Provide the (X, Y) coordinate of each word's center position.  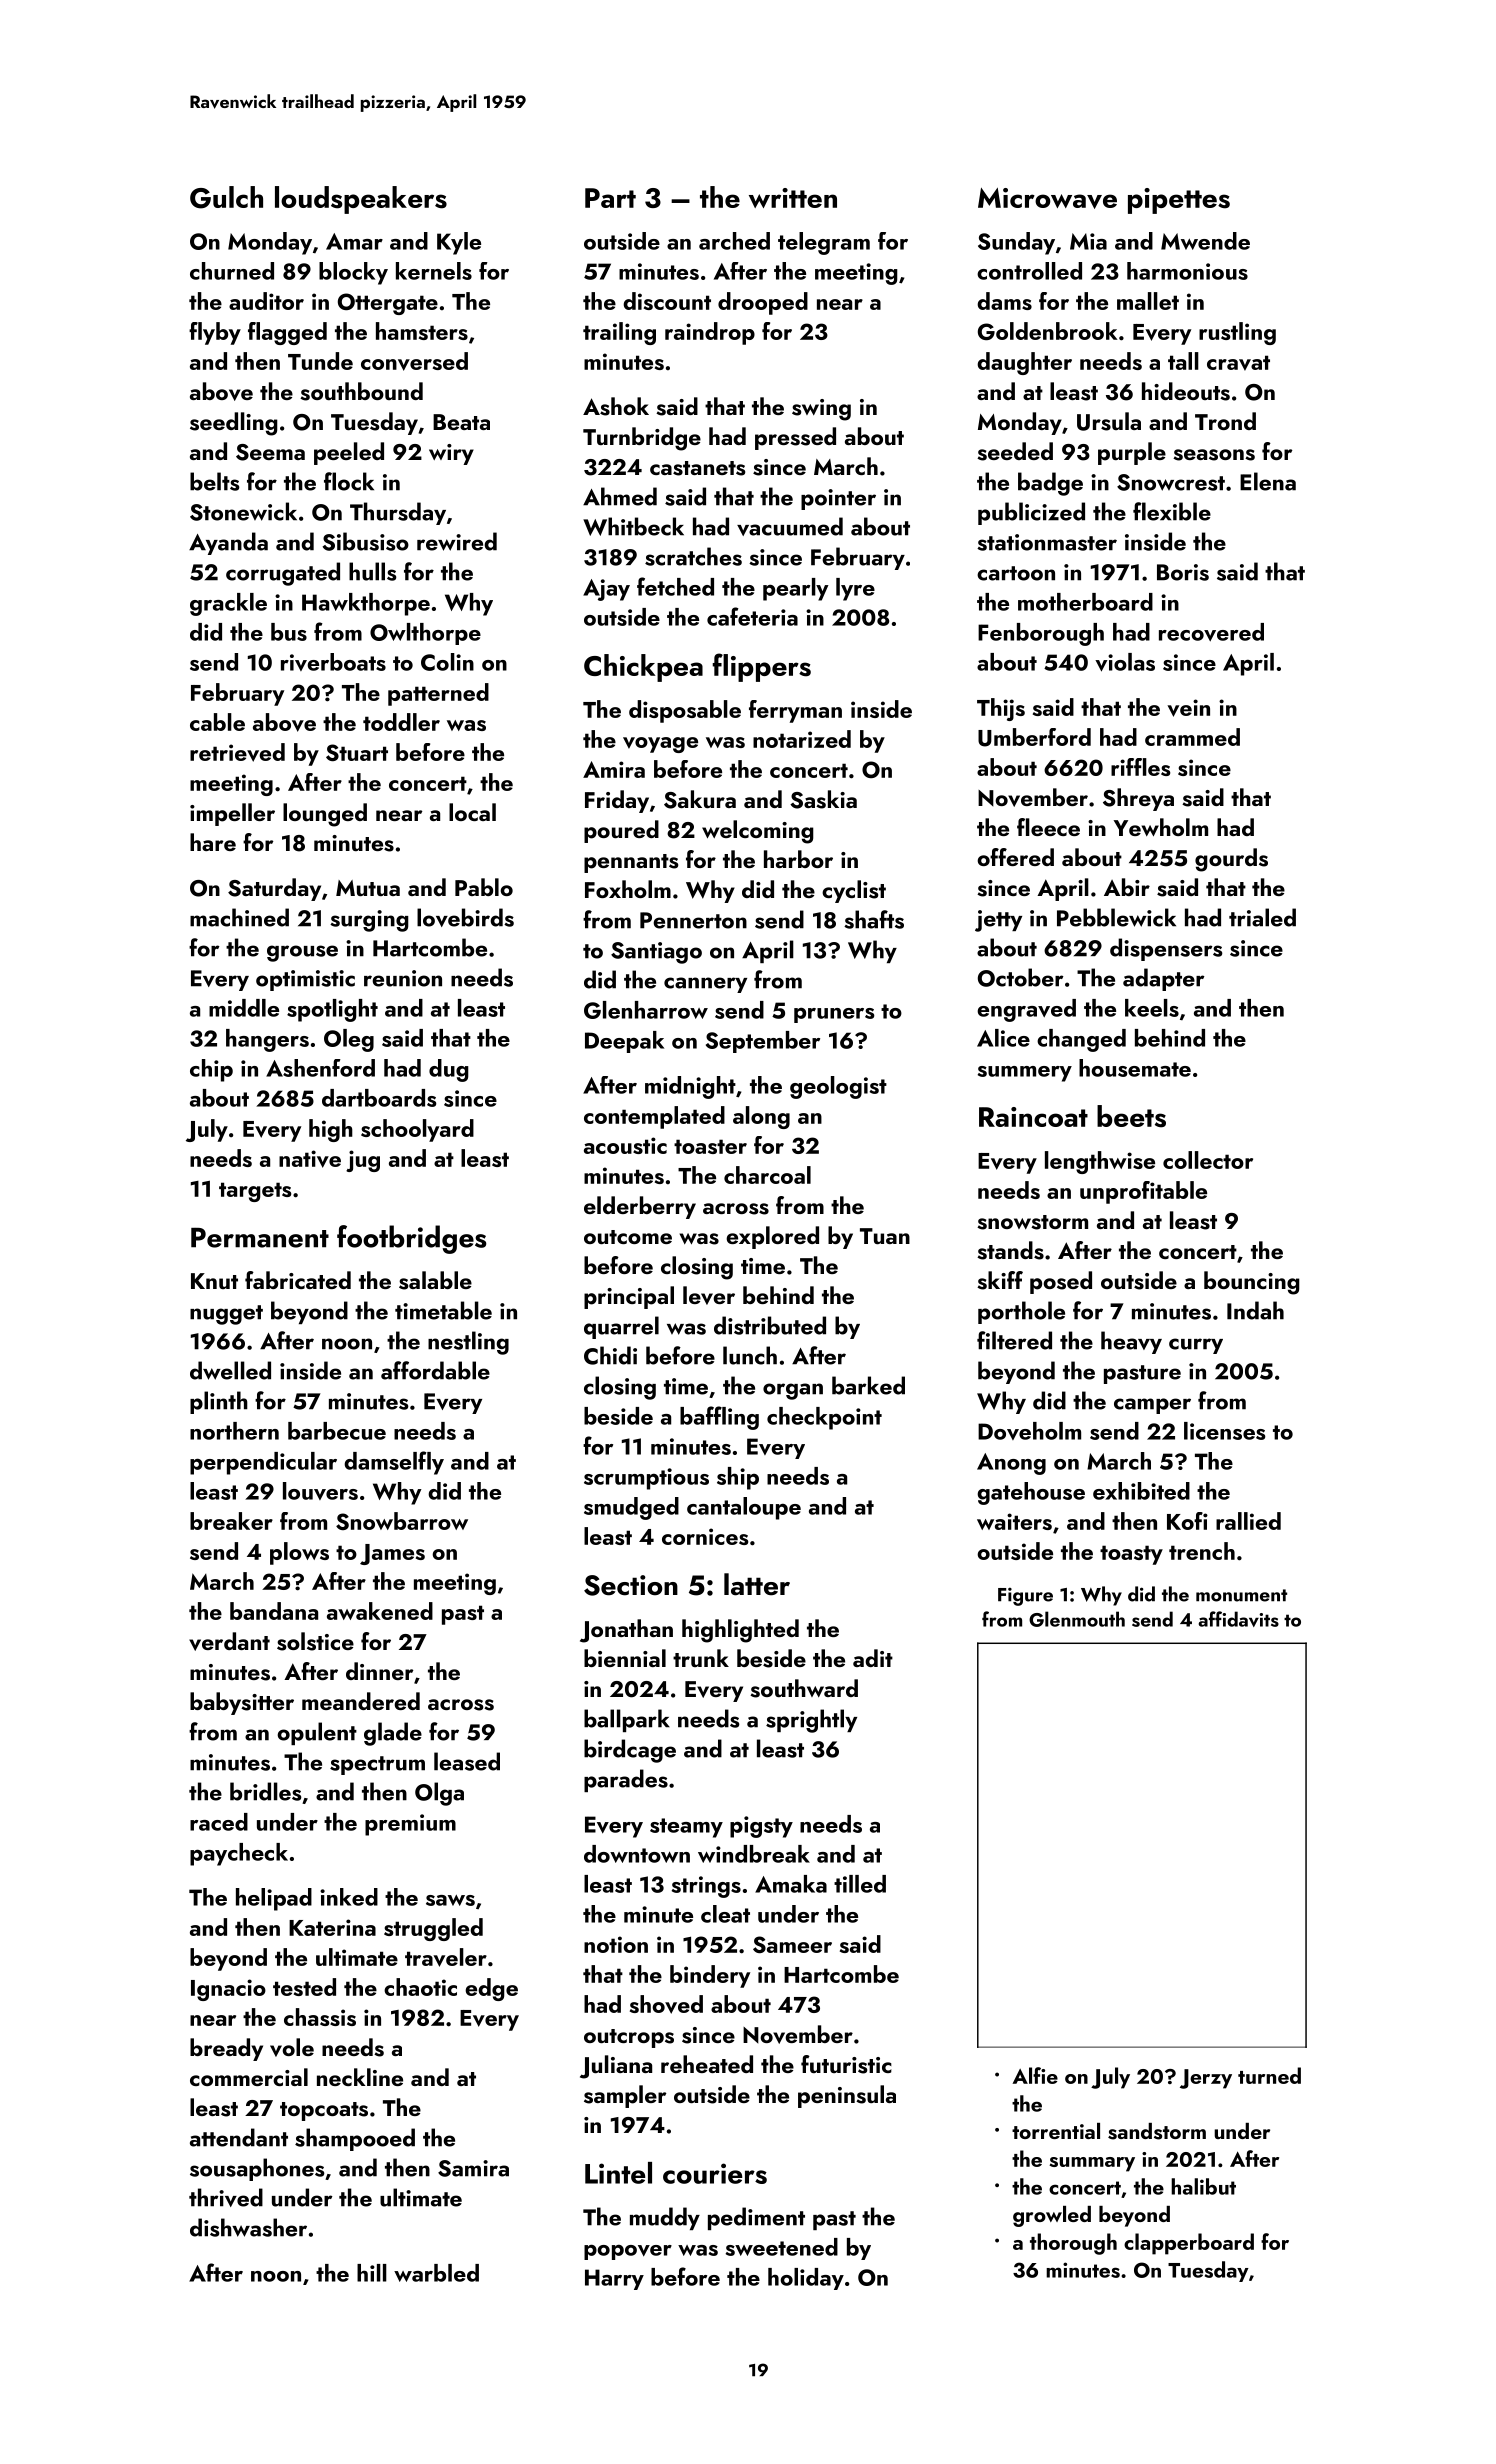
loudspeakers (361, 200)
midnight (690, 1087)
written (793, 198)
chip (211, 1070)
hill (372, 2273)
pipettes (1179, 201)
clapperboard (1189, 2244)
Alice (1003, 1038)
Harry (614, 2279)
